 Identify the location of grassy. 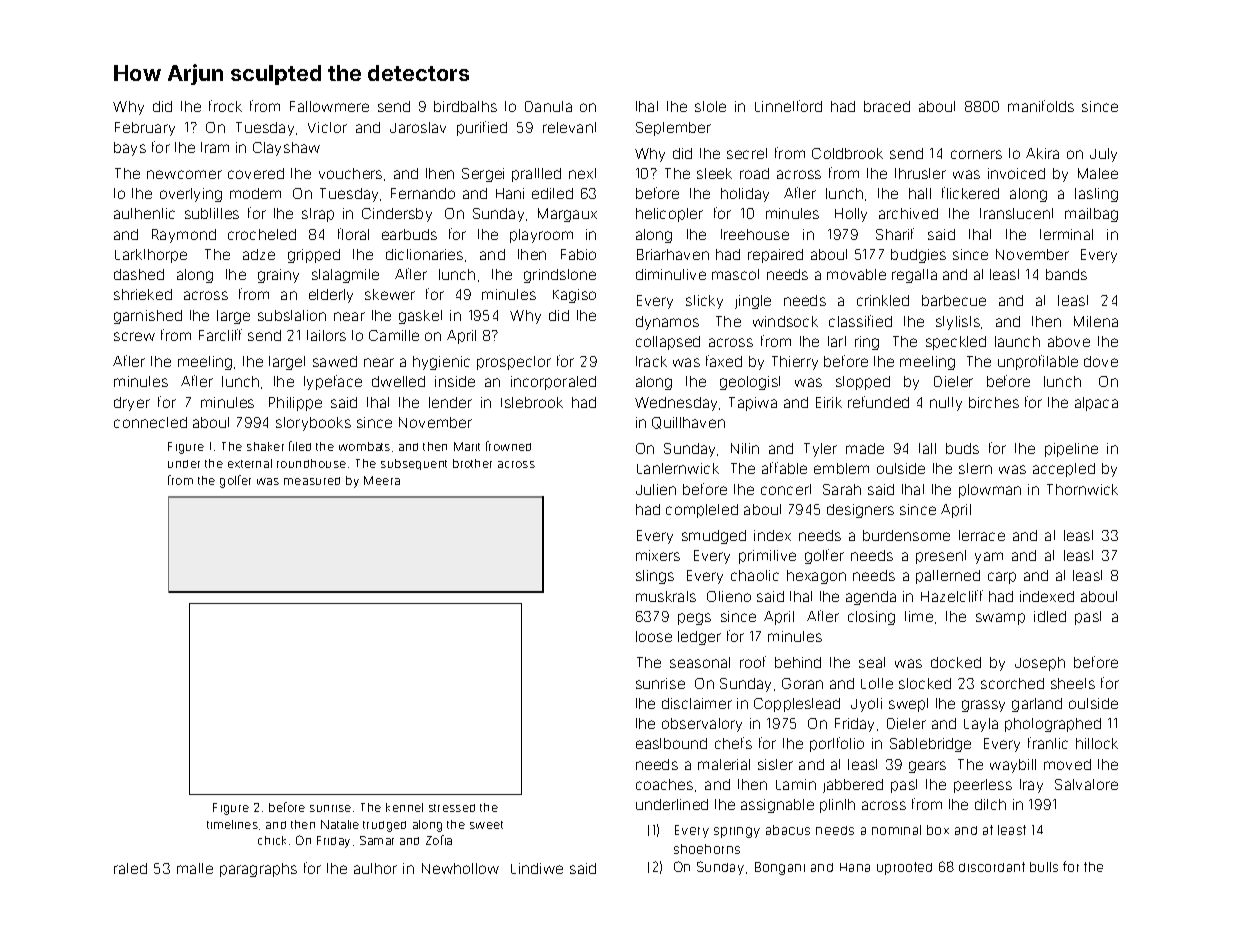
(983, 706).
